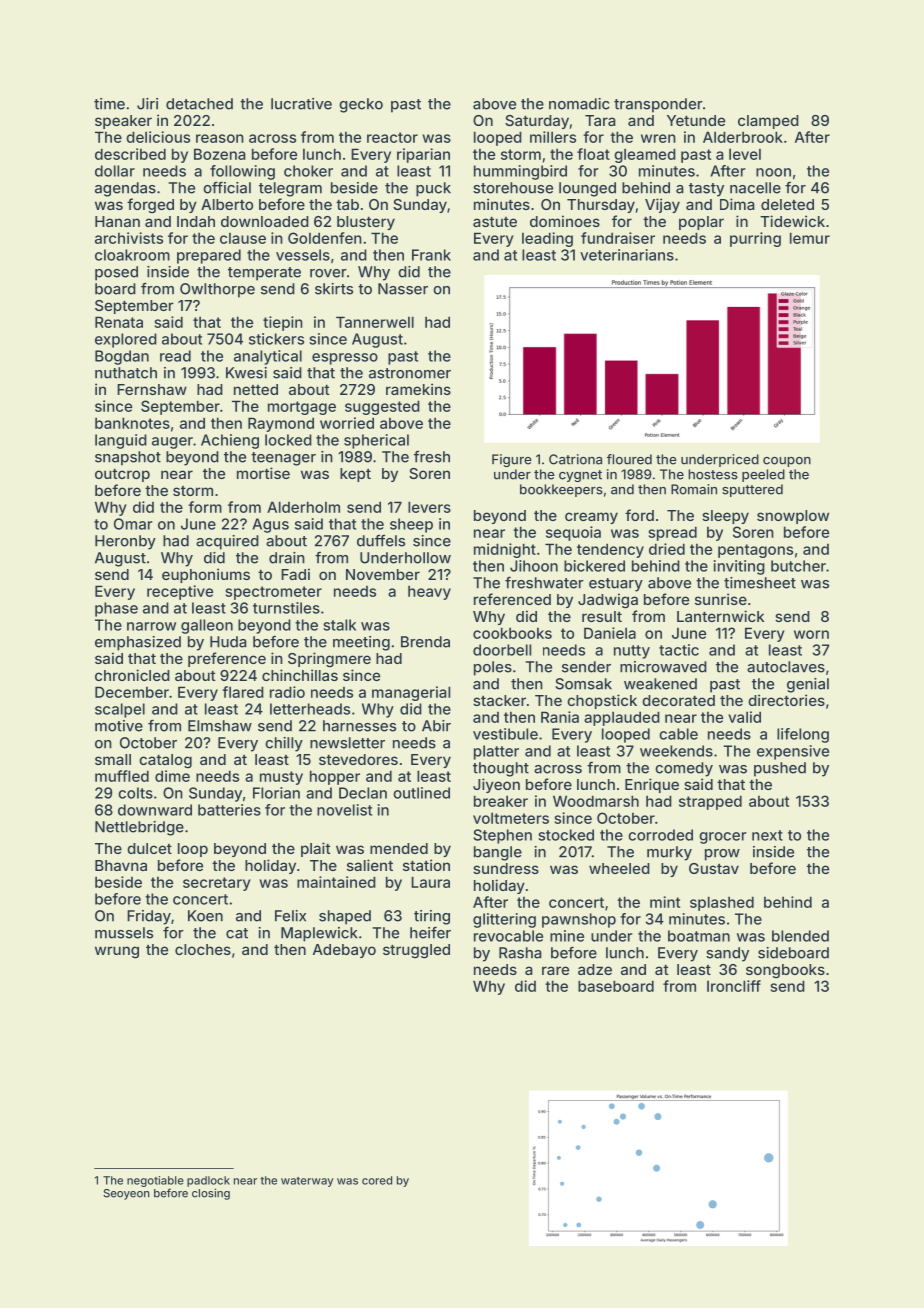 Image resolution: width=924 pixels, height=1308 pixels. I want to click on Lanternwick, so click(720, 616).
